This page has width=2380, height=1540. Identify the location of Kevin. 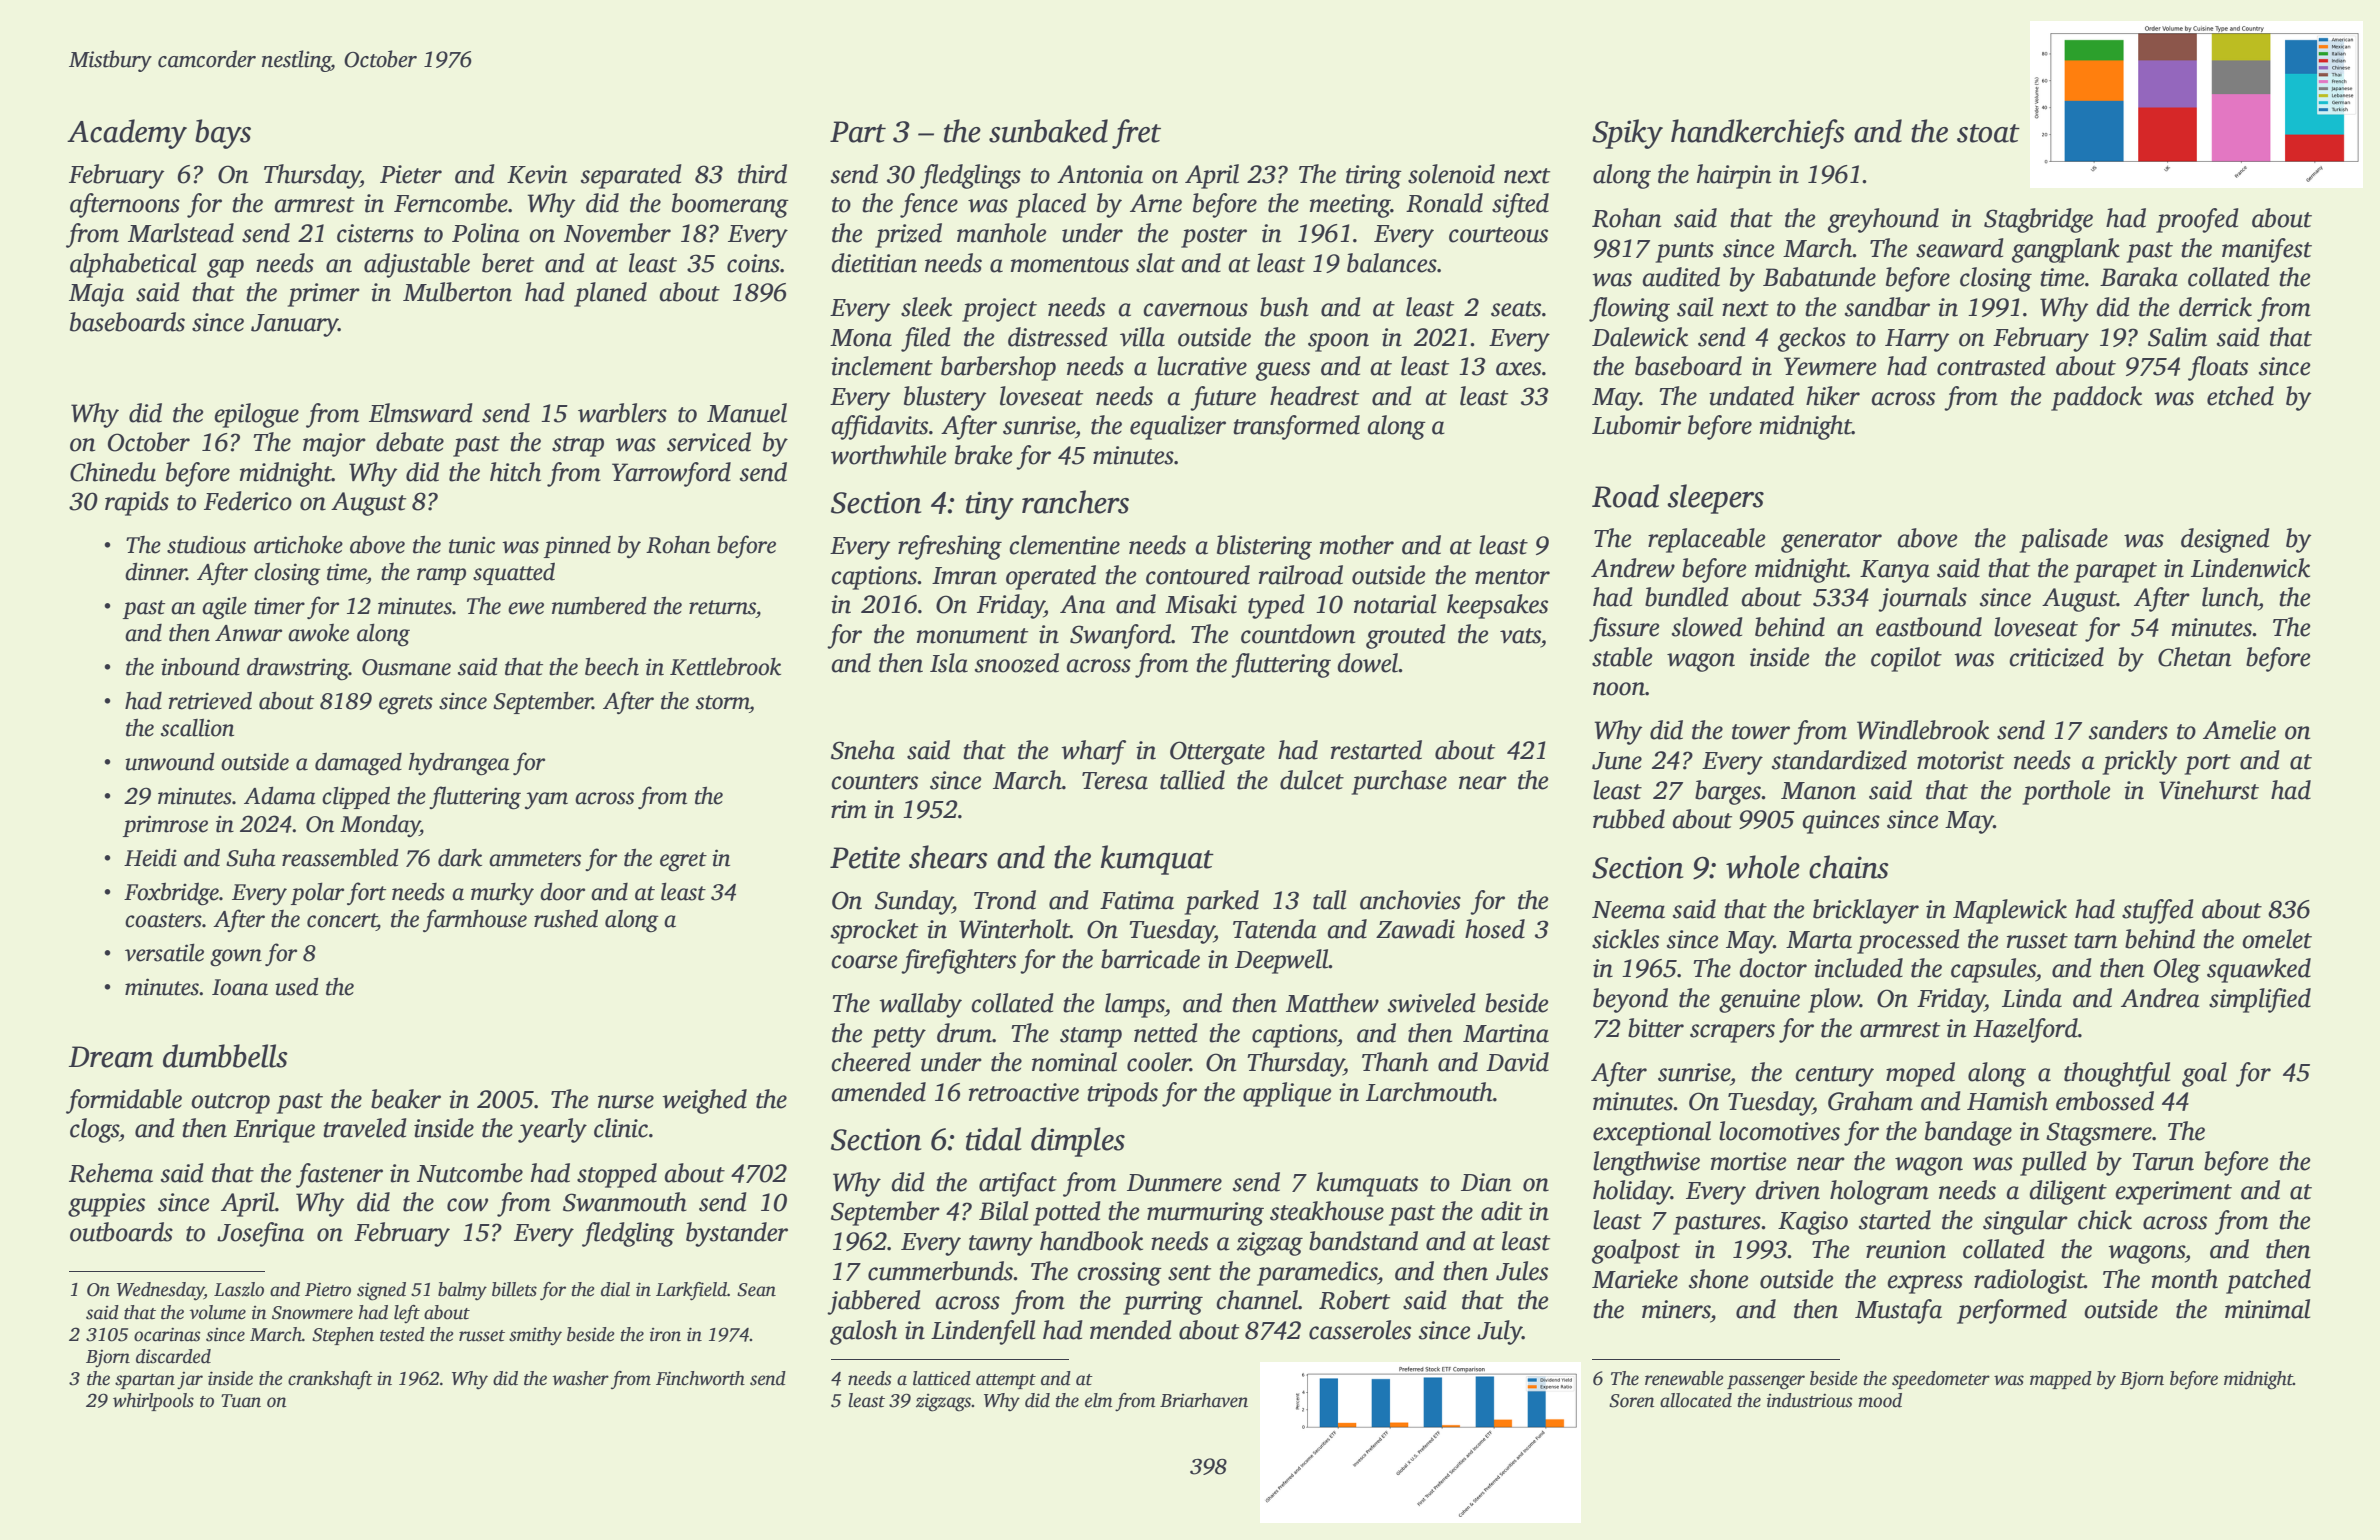
(537, 174).
